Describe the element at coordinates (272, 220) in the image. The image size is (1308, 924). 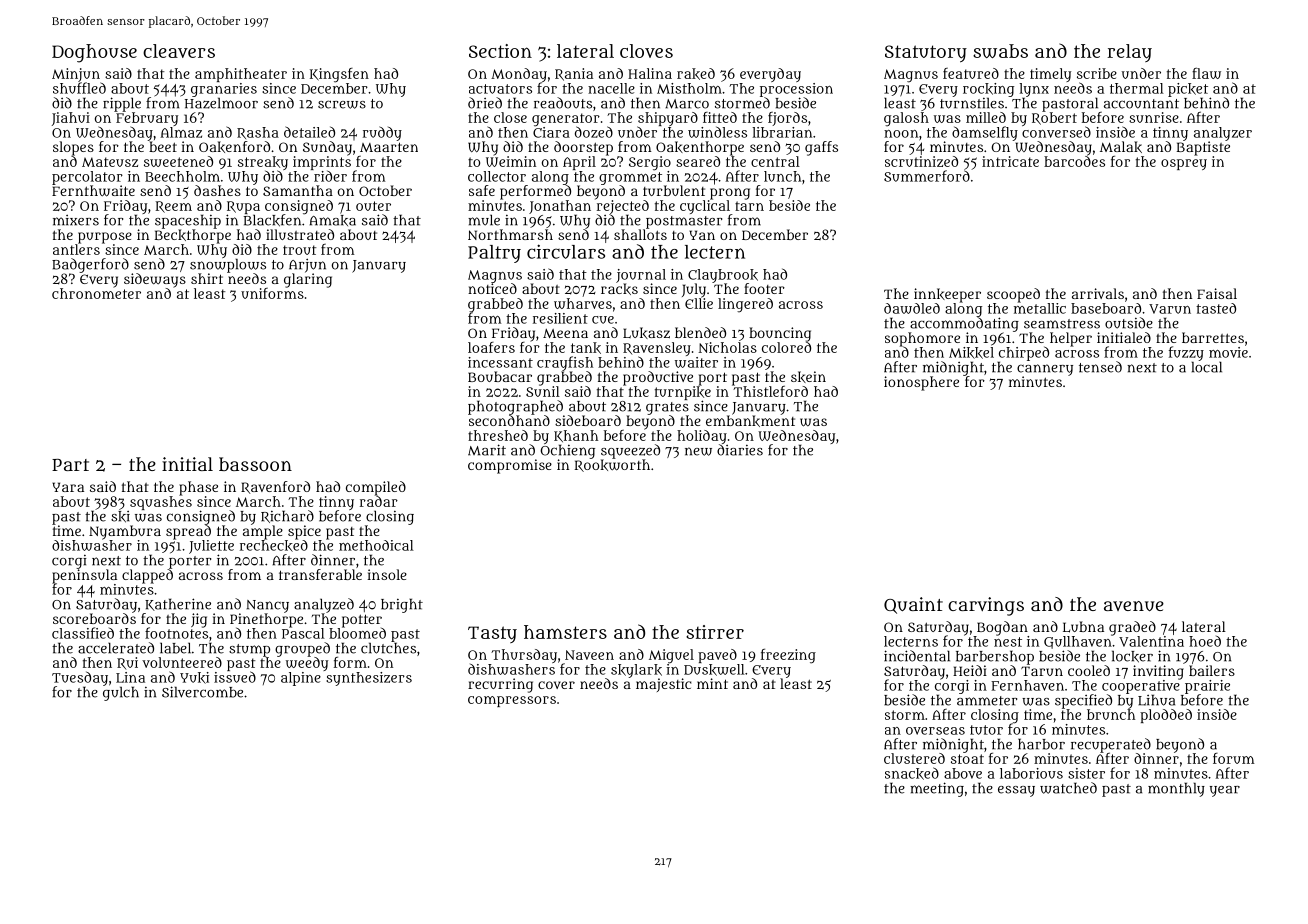
I see `Blackfen` at that location.
